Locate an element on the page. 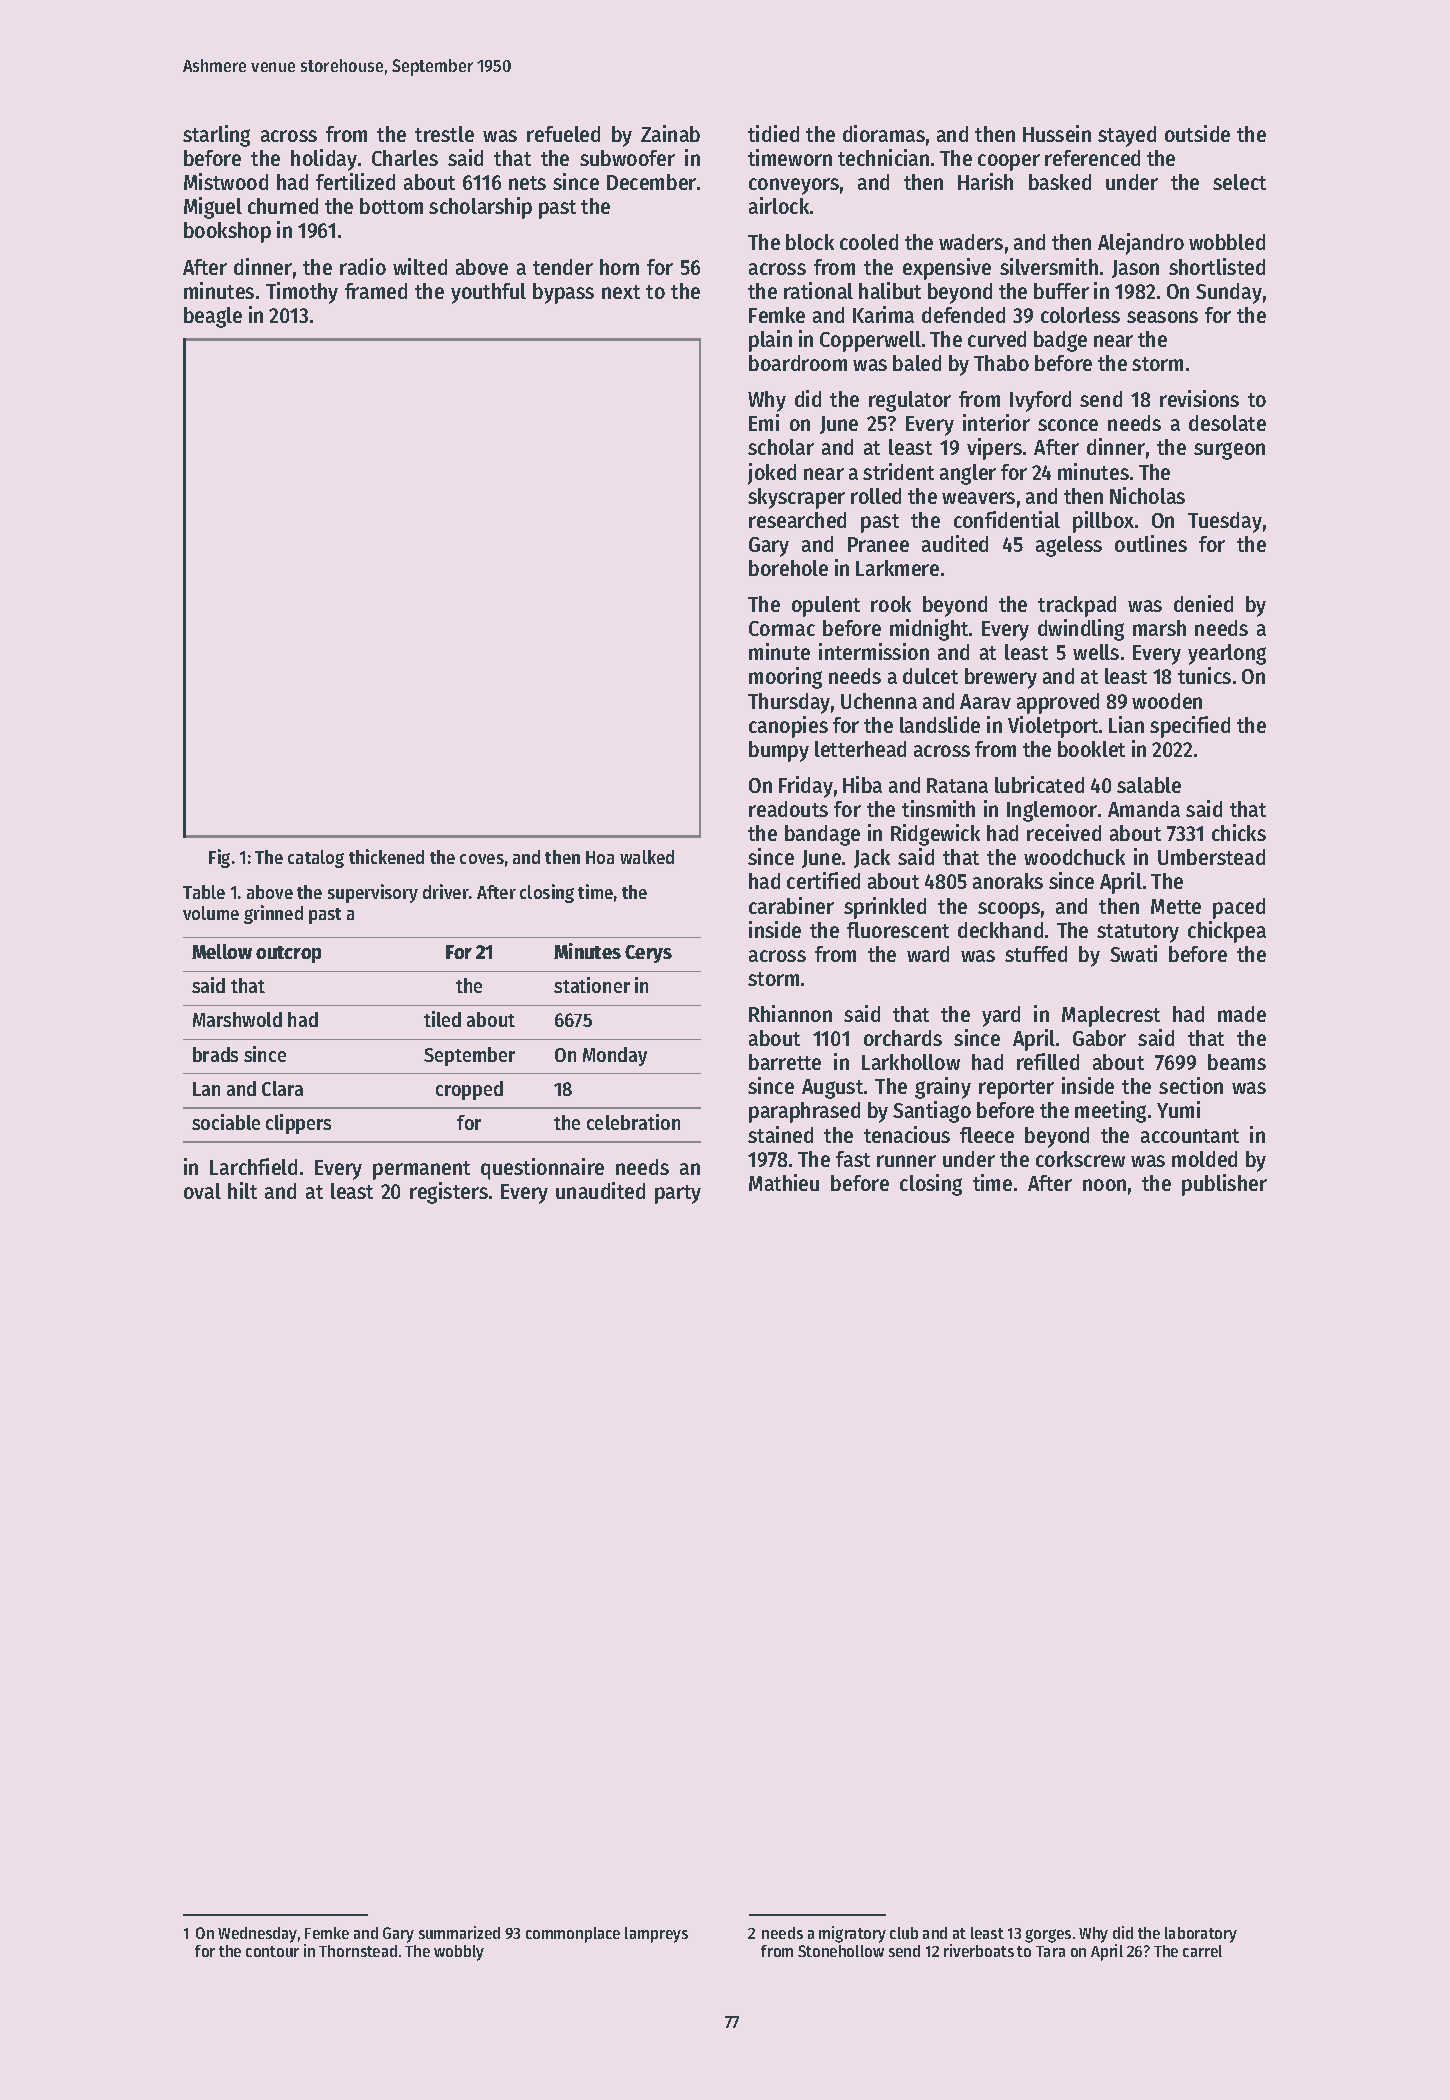 This document has height=2100, width=1450. deckhand is located at coordinates (1000, 930).
